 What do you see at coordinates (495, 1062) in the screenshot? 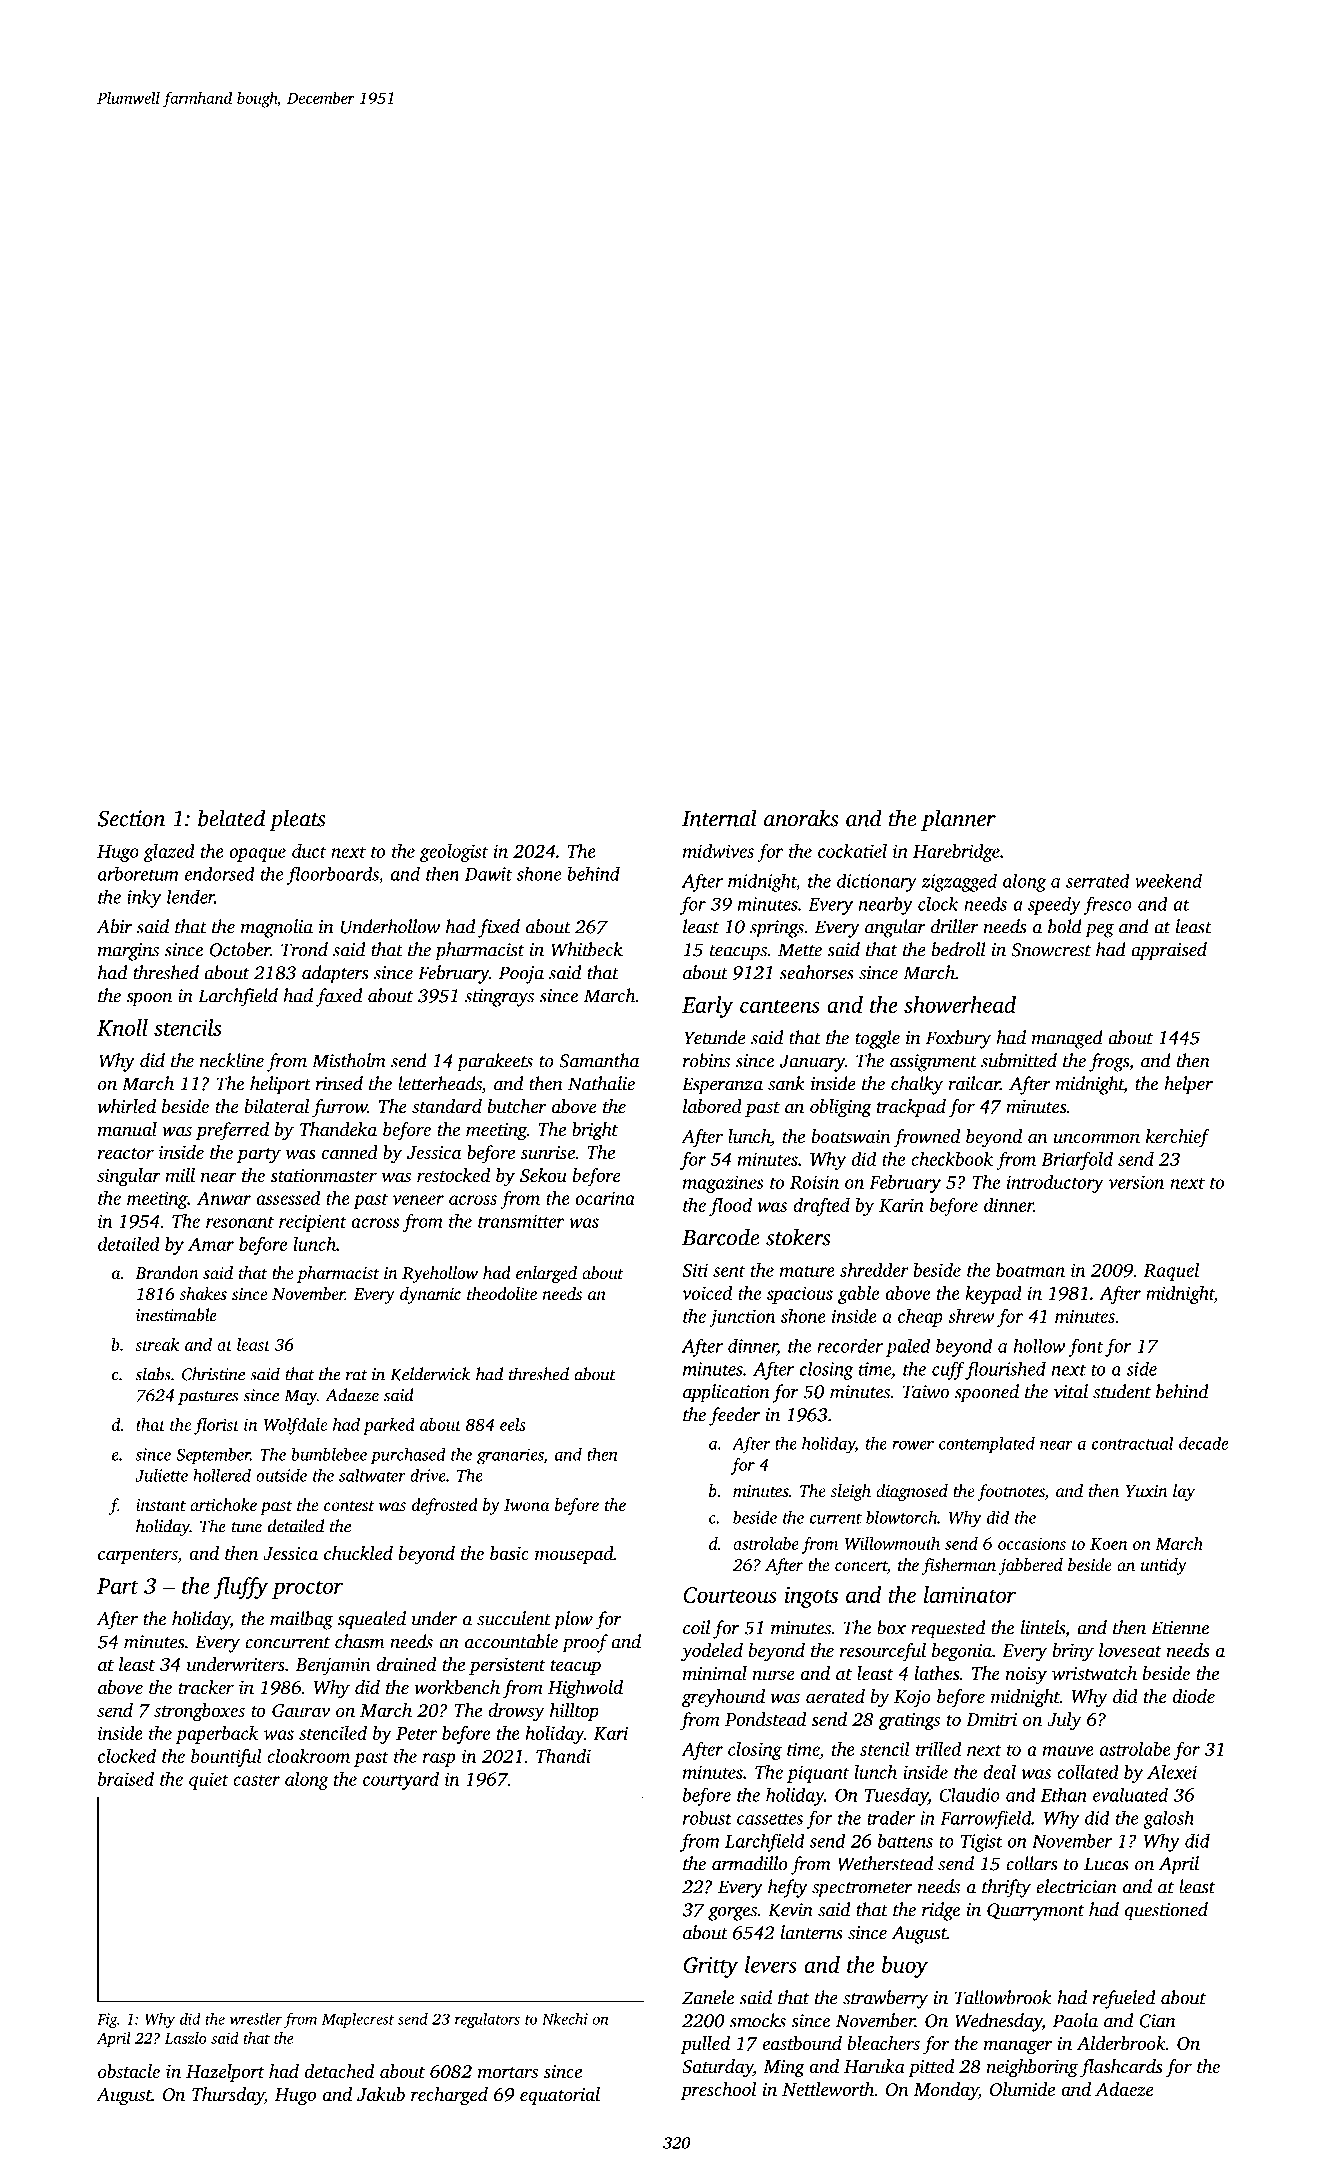
I see `parakeets` at bounding box center [495, 1062].
